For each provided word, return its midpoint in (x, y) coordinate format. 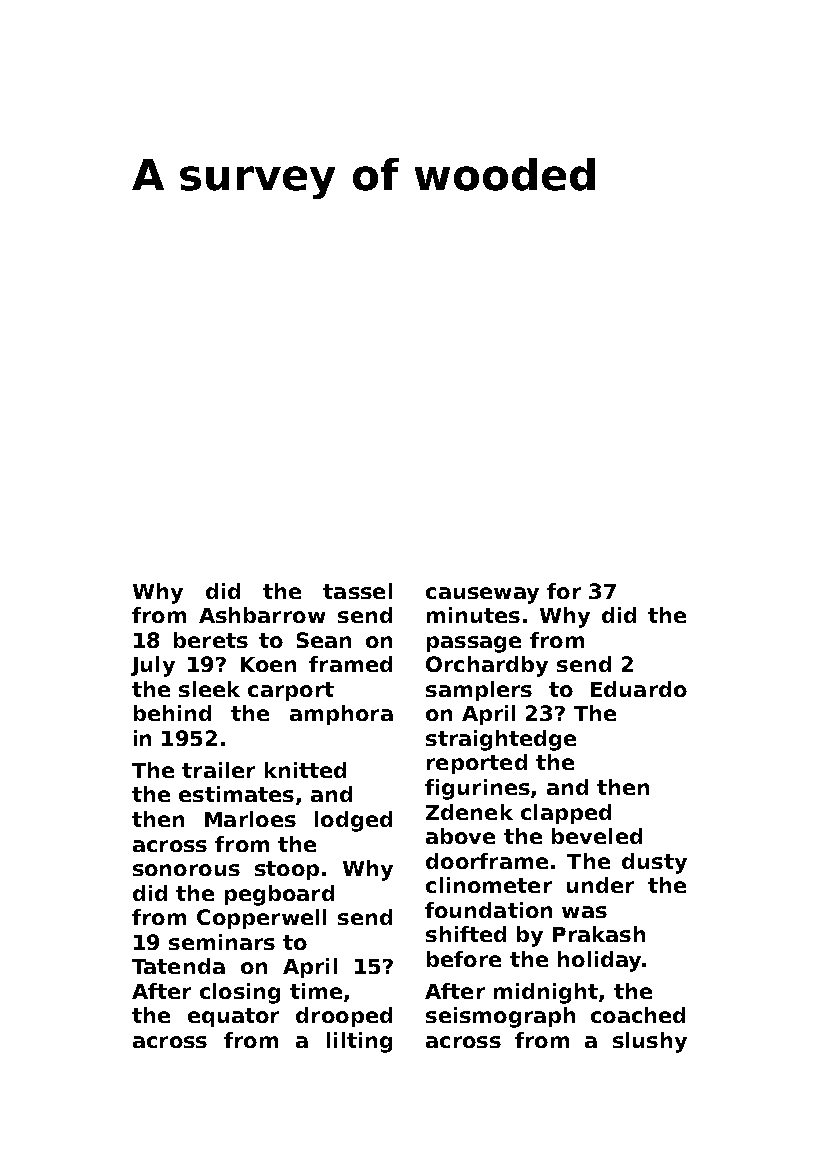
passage (474, 644)
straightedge (501, 740)
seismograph (500, 1017)
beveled (597, 836)
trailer (218, 770)
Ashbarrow (262, 615)
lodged (353, 821)
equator (233, 1017)
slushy (650, 1042)
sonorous (186, 870)
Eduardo (639, 689)
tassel (357, 591)
